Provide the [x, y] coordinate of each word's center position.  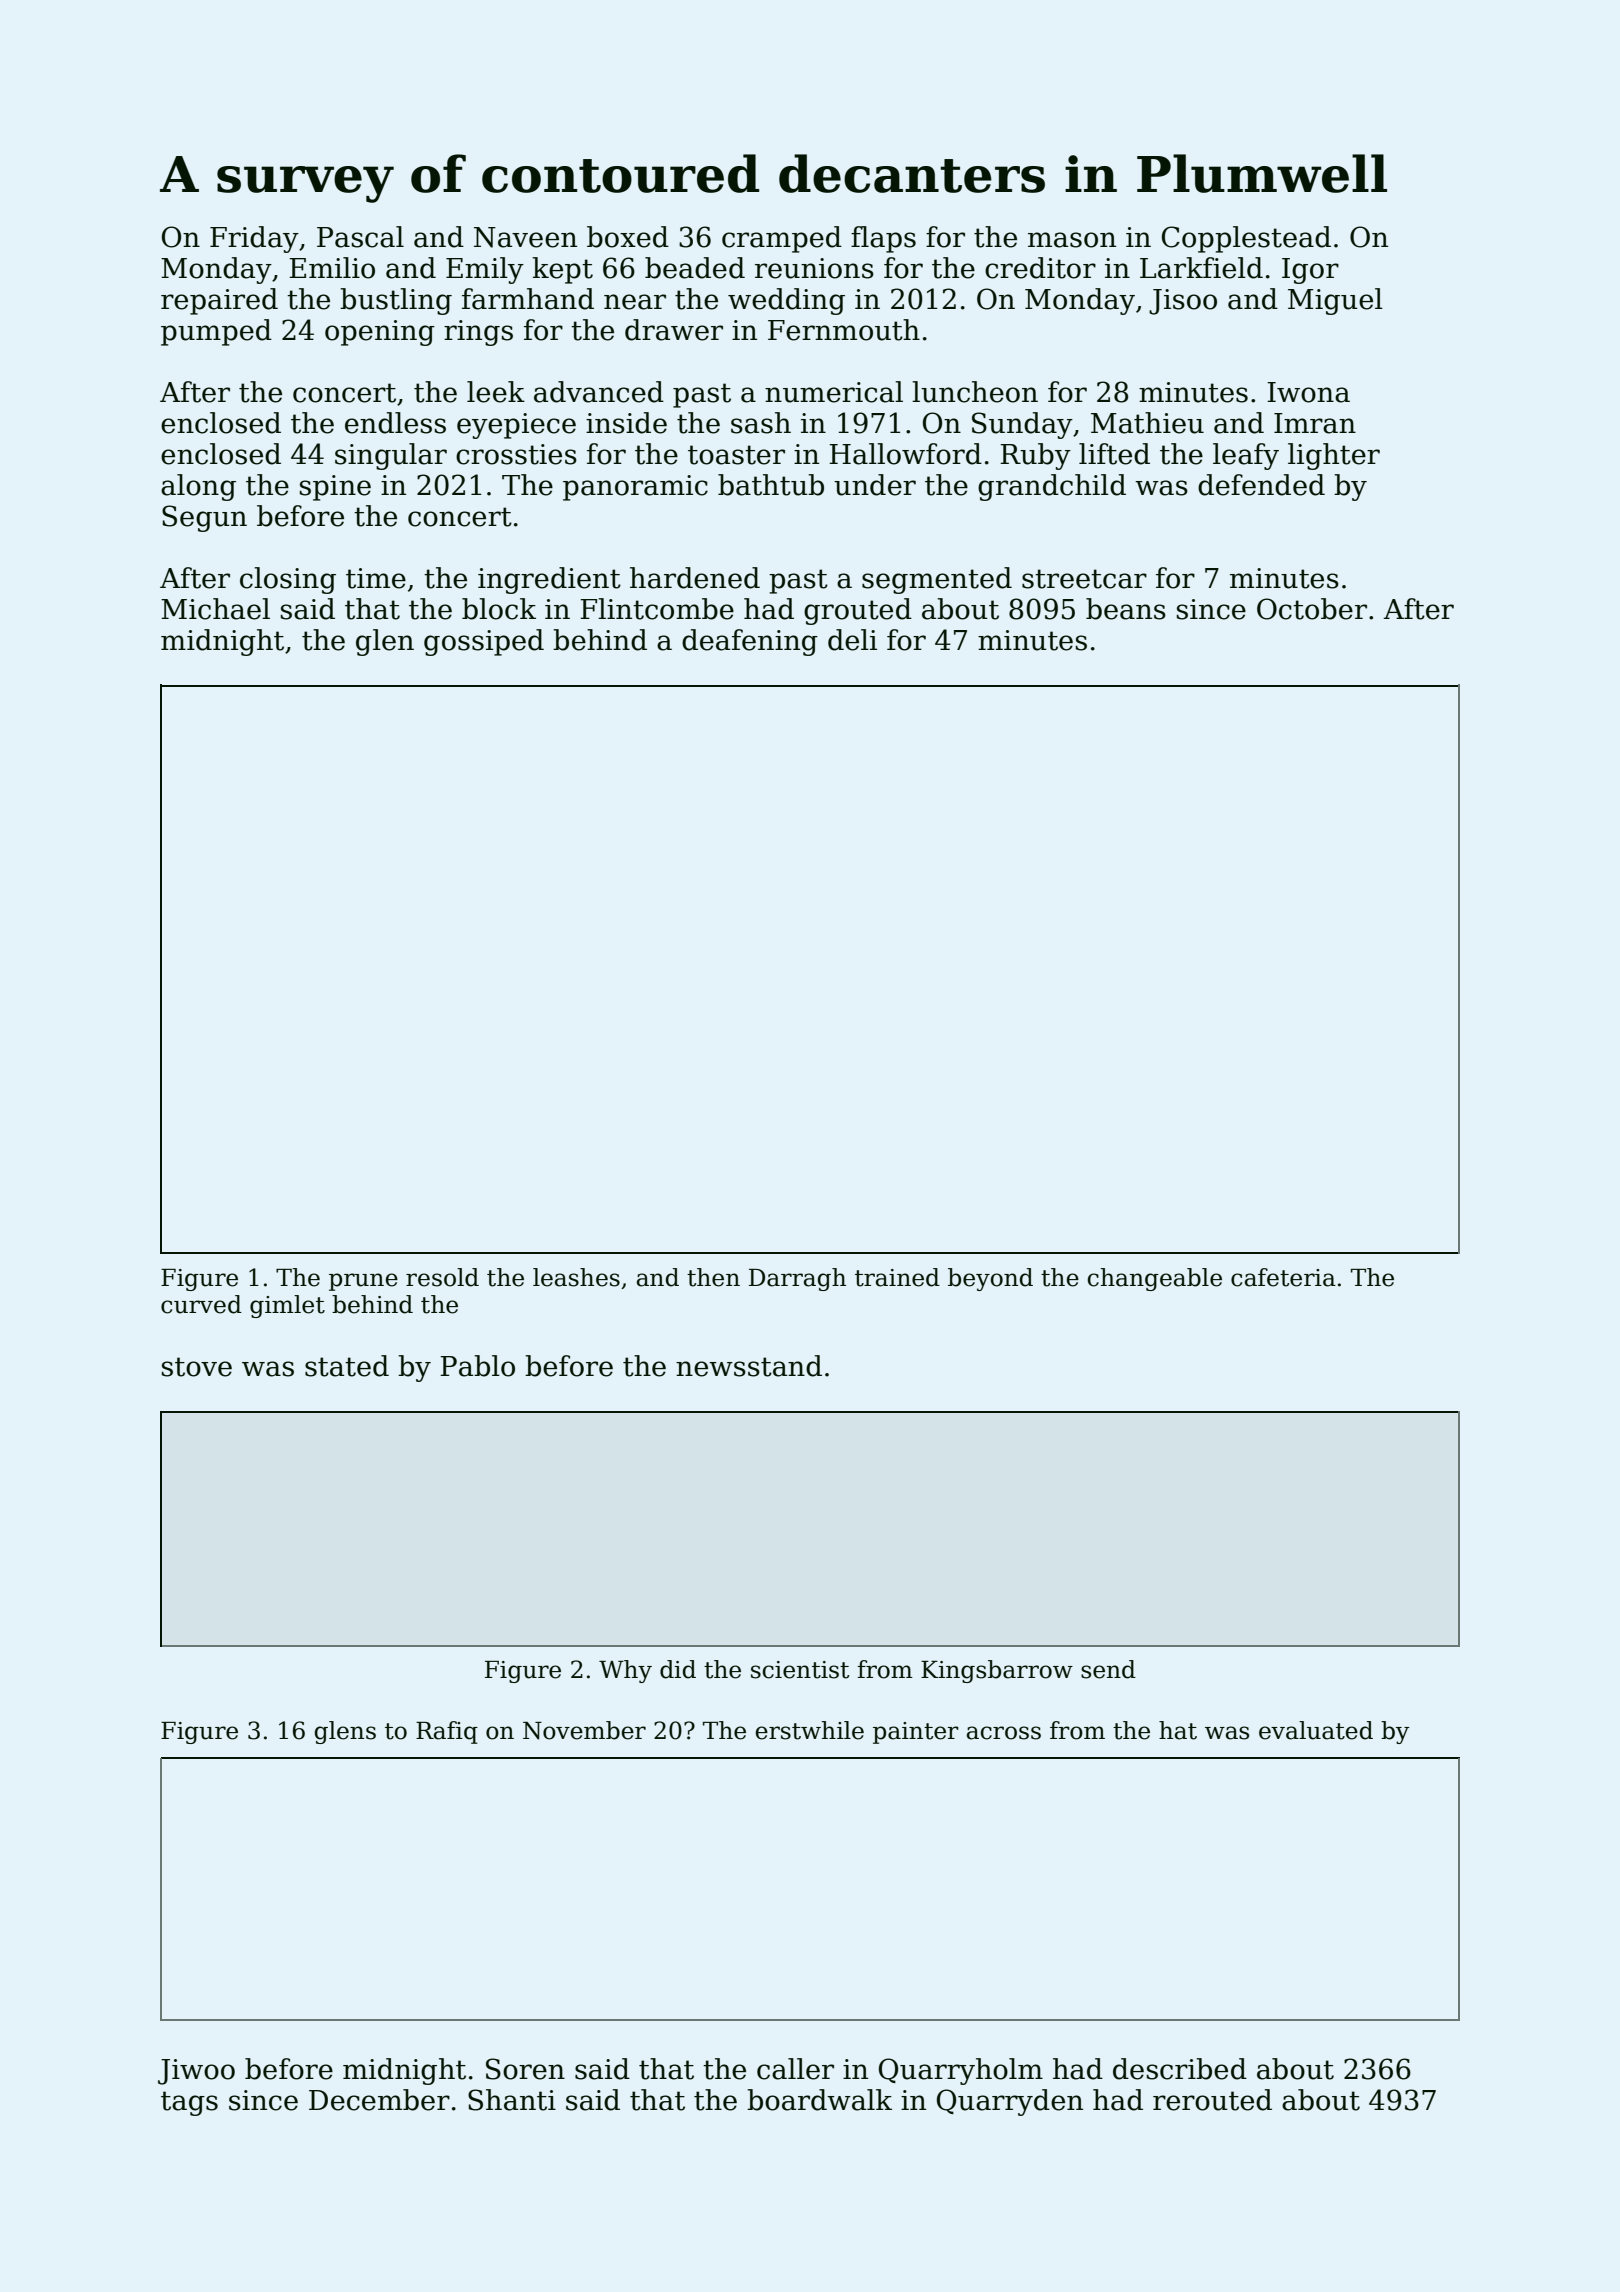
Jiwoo [196, 2072]
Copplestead [1246, 239]
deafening [750, 642]
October [1312, 609]
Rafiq [447, 1732]
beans [1126, 609]
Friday [254, 239]
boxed [628, 237]
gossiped [484, 642]
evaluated [1316, 1730]
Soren [525, 2069]
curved [201, 1304]
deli [852, 640]
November [584, 1730]
